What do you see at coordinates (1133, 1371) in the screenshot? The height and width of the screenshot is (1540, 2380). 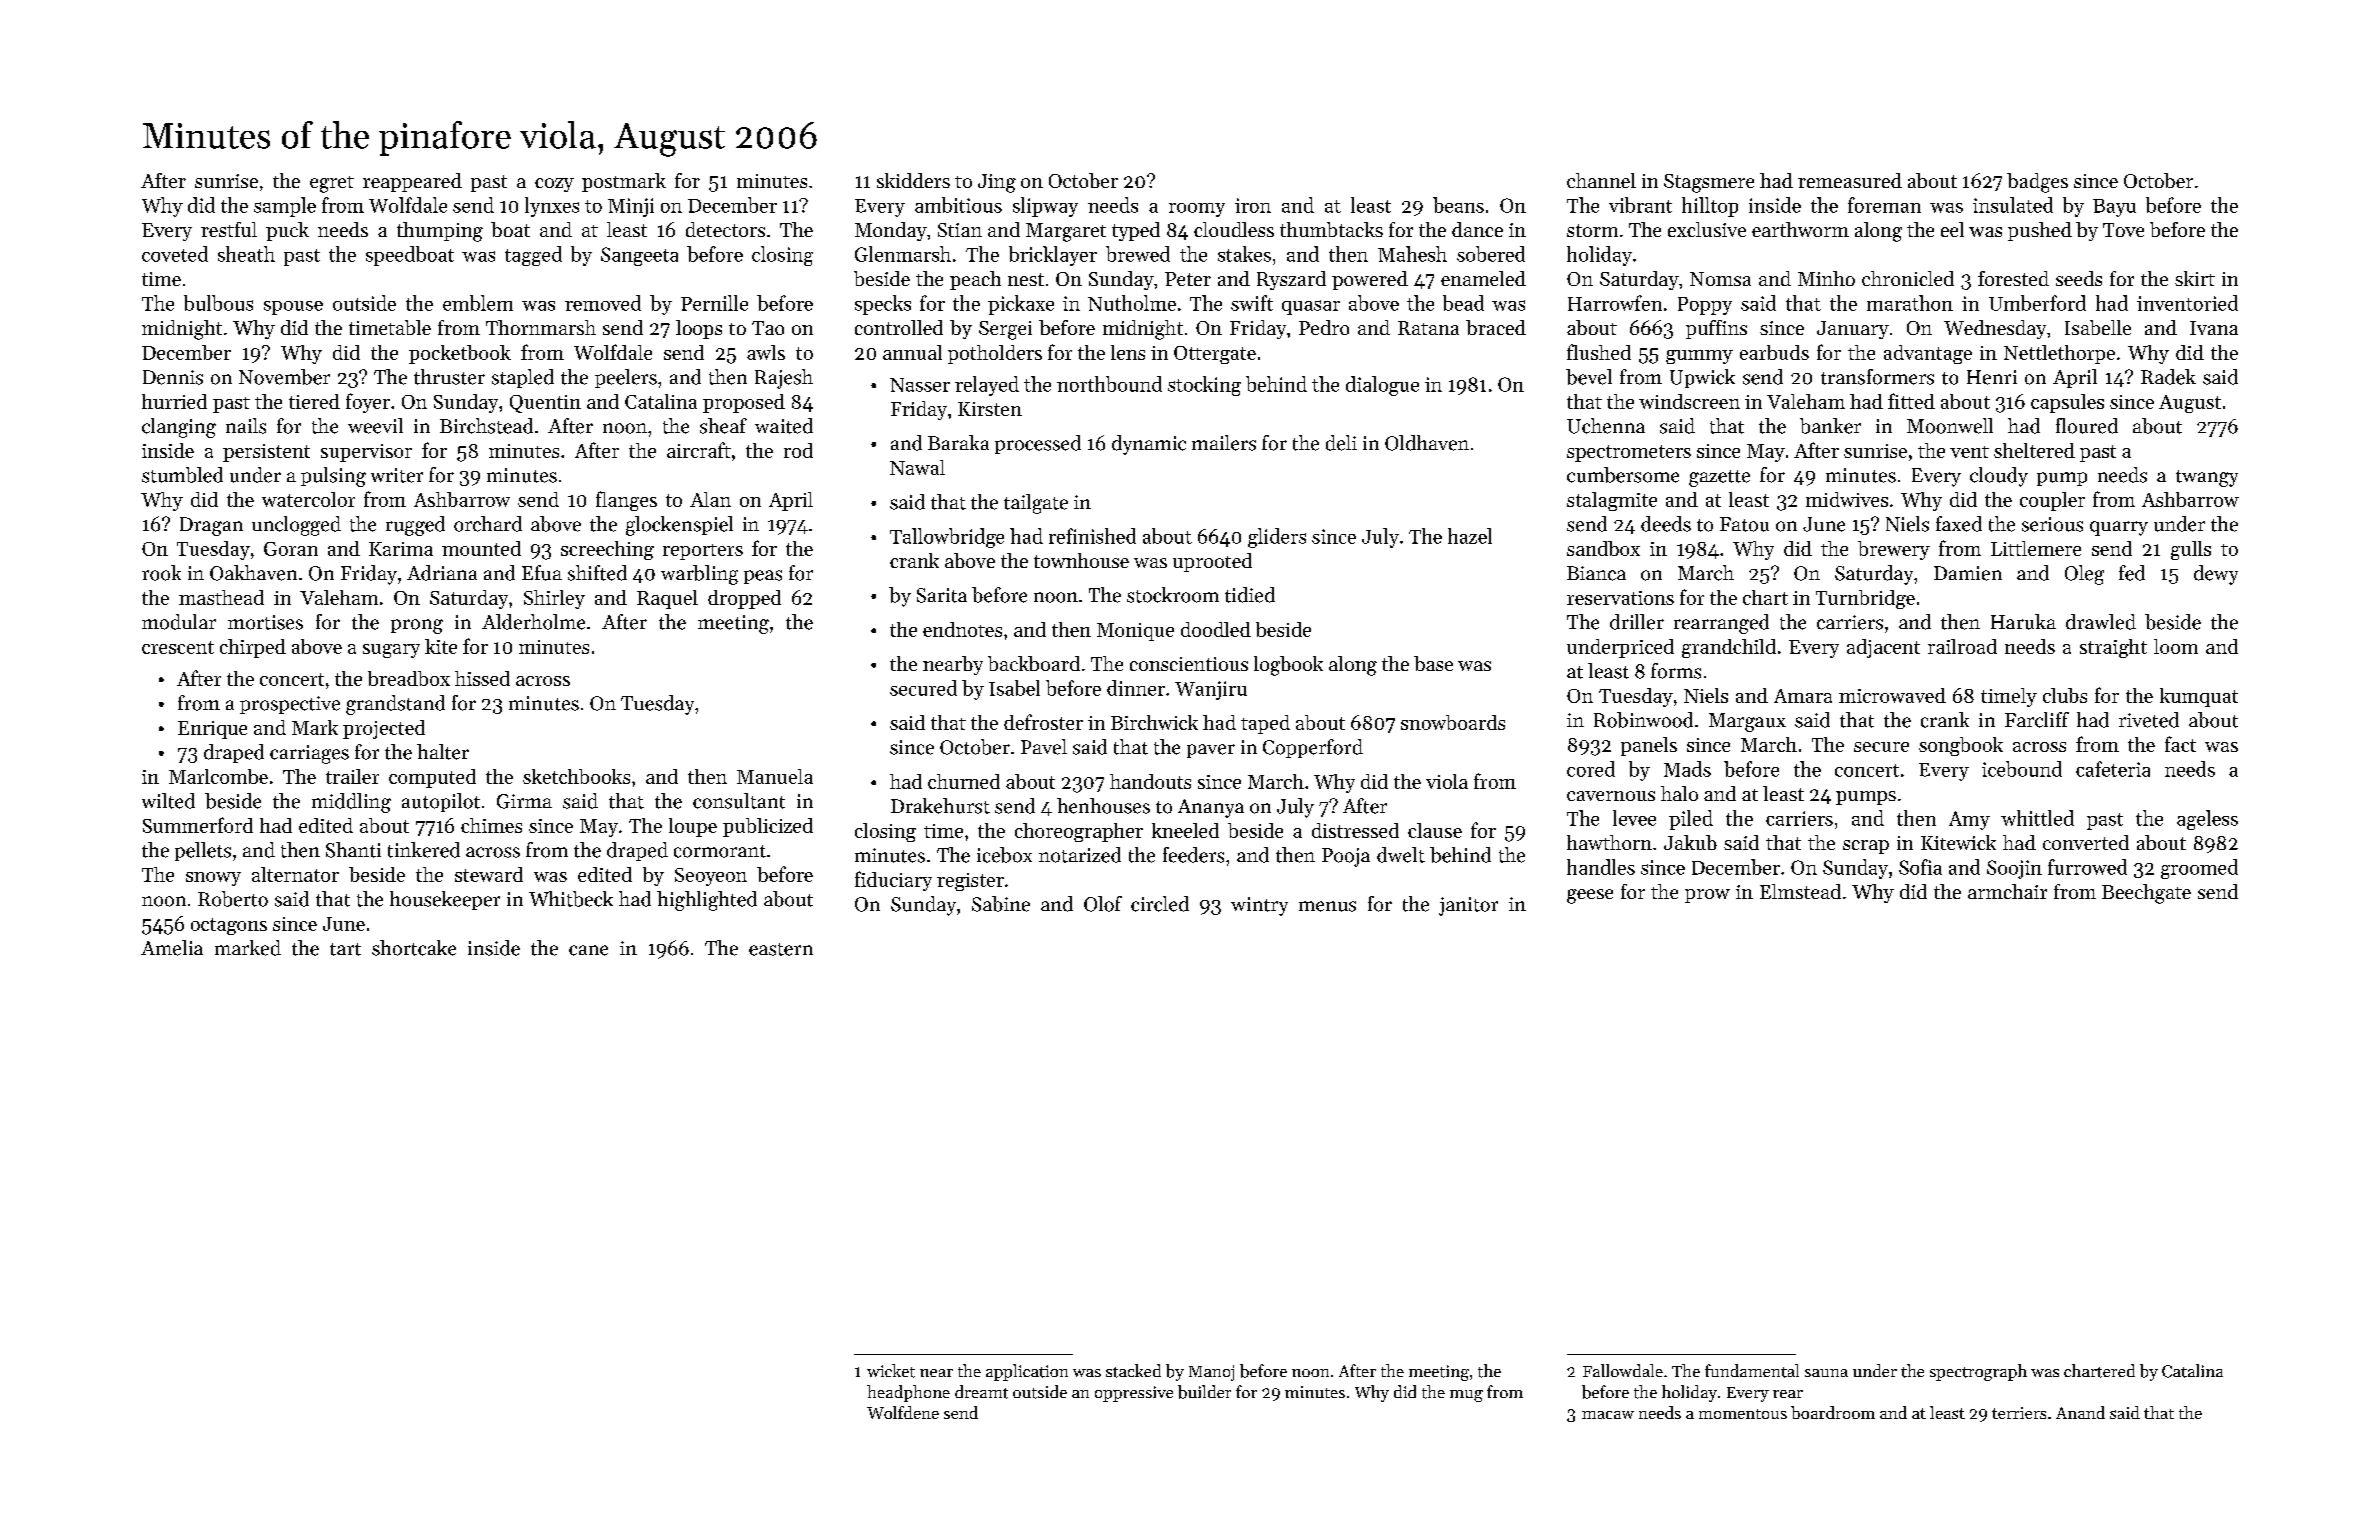 I see `stacked` at bounding box center [1133, 1371].
